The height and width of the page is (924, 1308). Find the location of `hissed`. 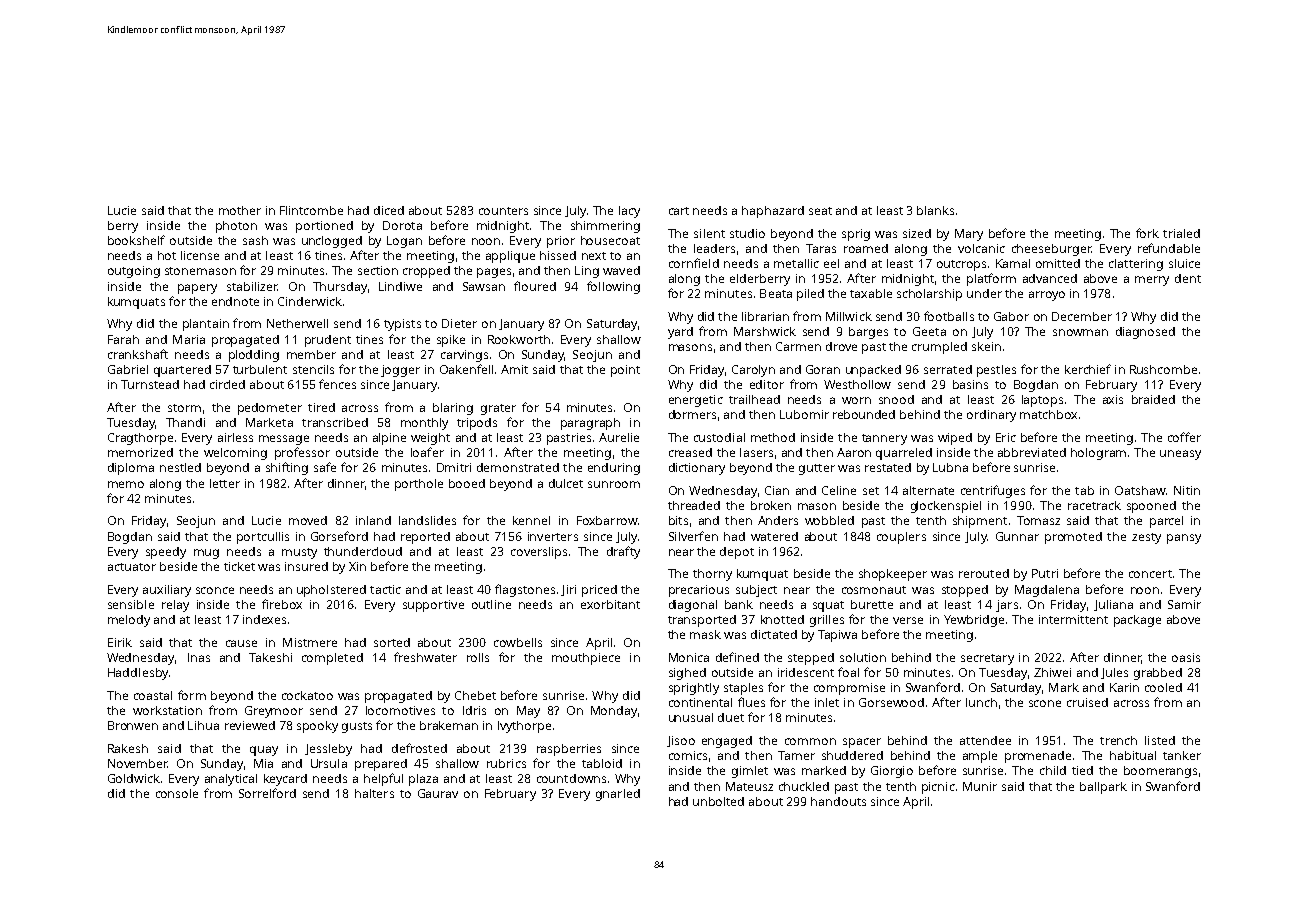

hissed is located at coordinates (558, 255).
